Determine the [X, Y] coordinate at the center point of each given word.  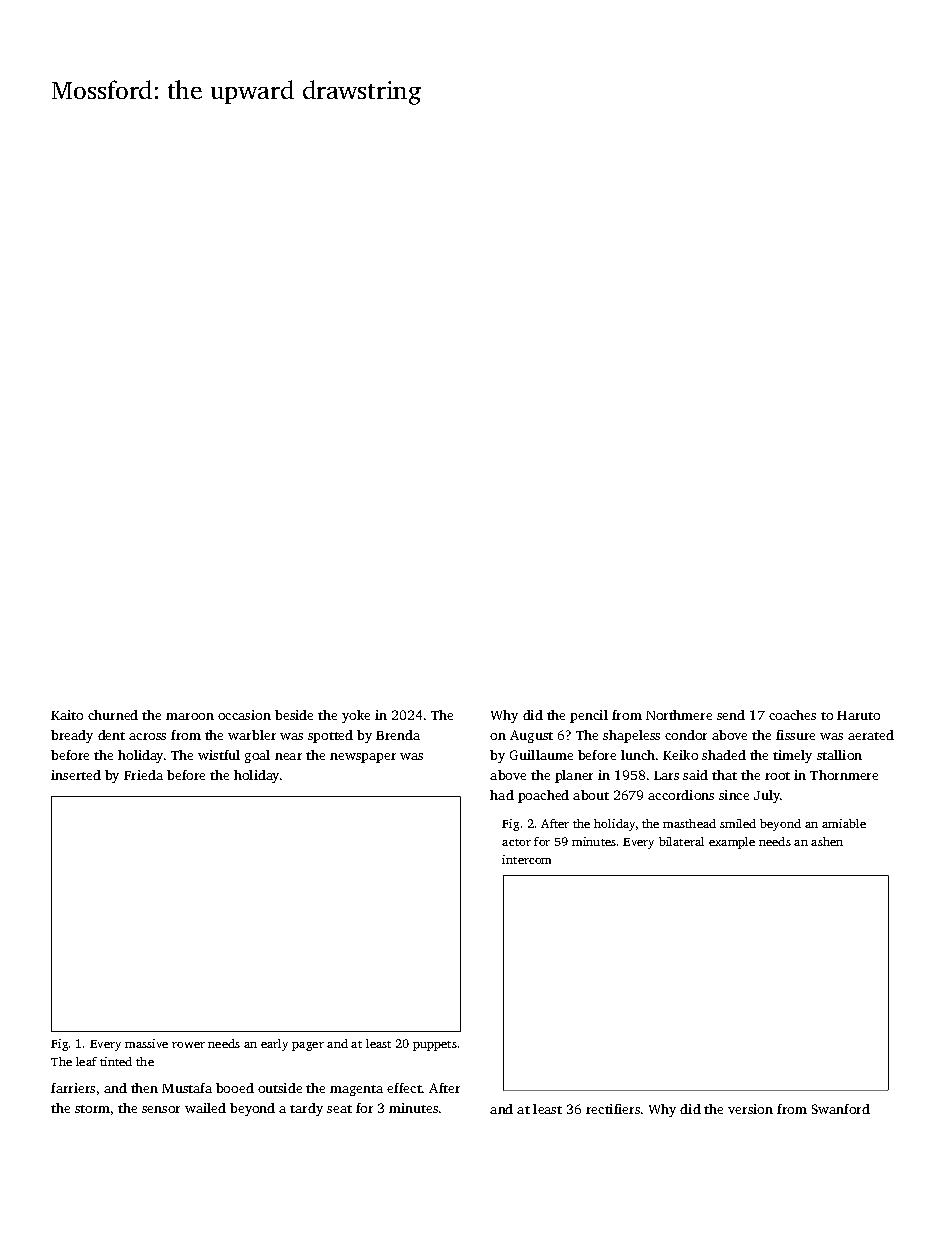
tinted [116, 1061]
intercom [526, 859]
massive [146, 1043]
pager [308, 1046]
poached [543, 796]
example [732, 843]
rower [188, 1045]
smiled [738, 823]
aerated [871, 735]
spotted [330, 736]
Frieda [143, 775]
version [750, 1109]
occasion [244, 715]
